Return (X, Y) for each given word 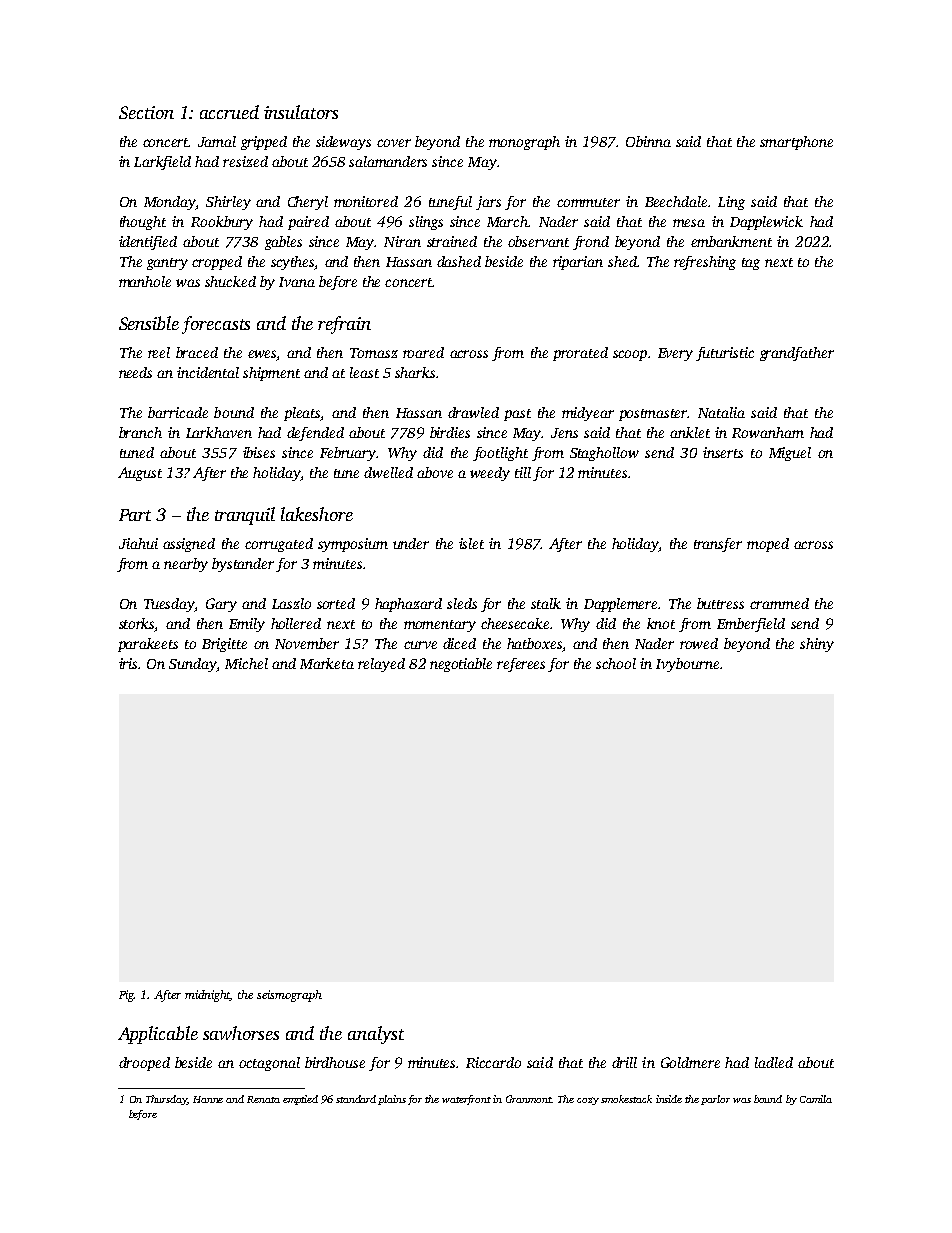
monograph (524, 143)
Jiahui (138, 543)
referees (521, 665)
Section (146, 112)
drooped (144, 1064)
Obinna (648, 141)
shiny (817, 645)
